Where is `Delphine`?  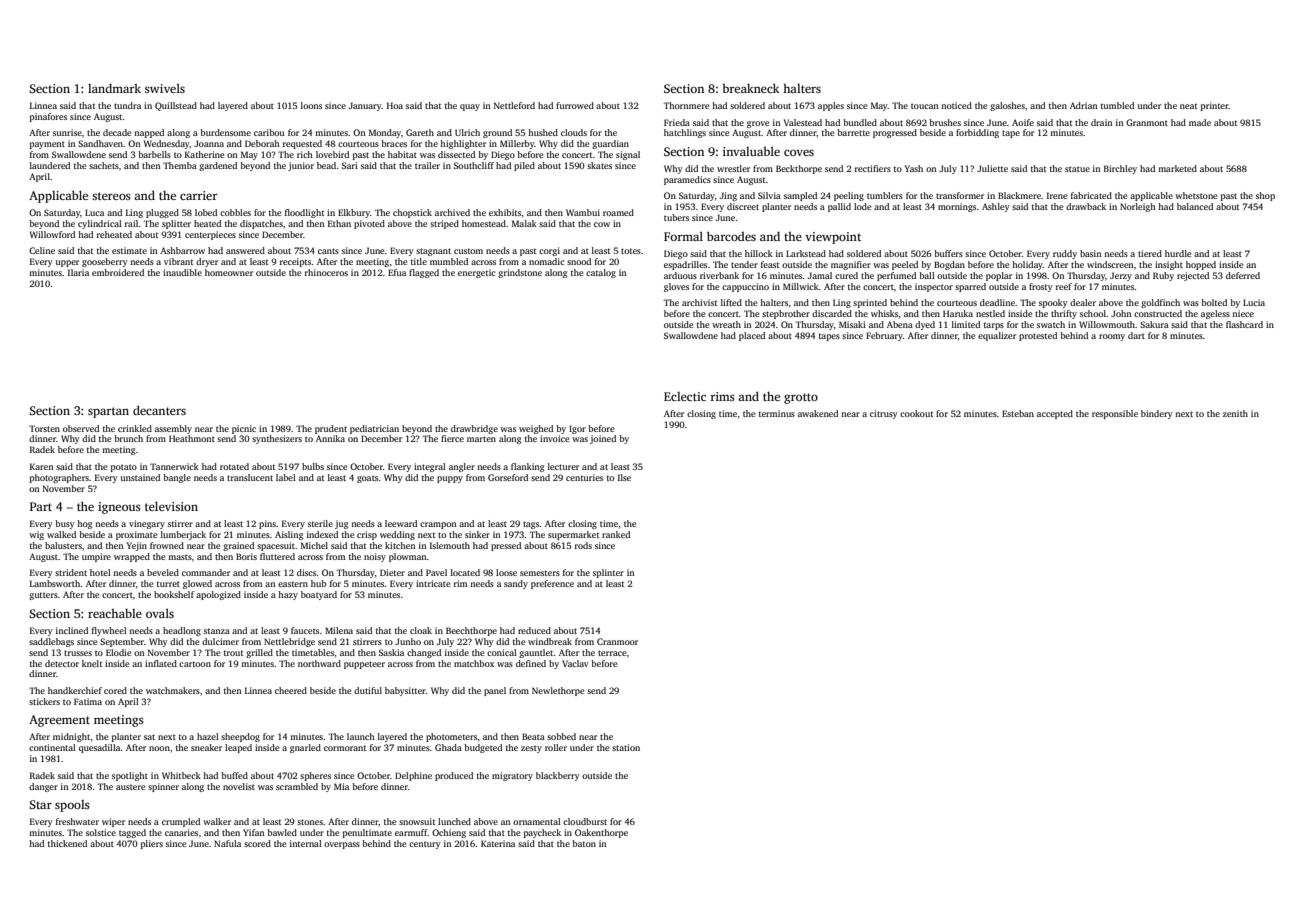 Delphine is located at coordinates (413, 776).
